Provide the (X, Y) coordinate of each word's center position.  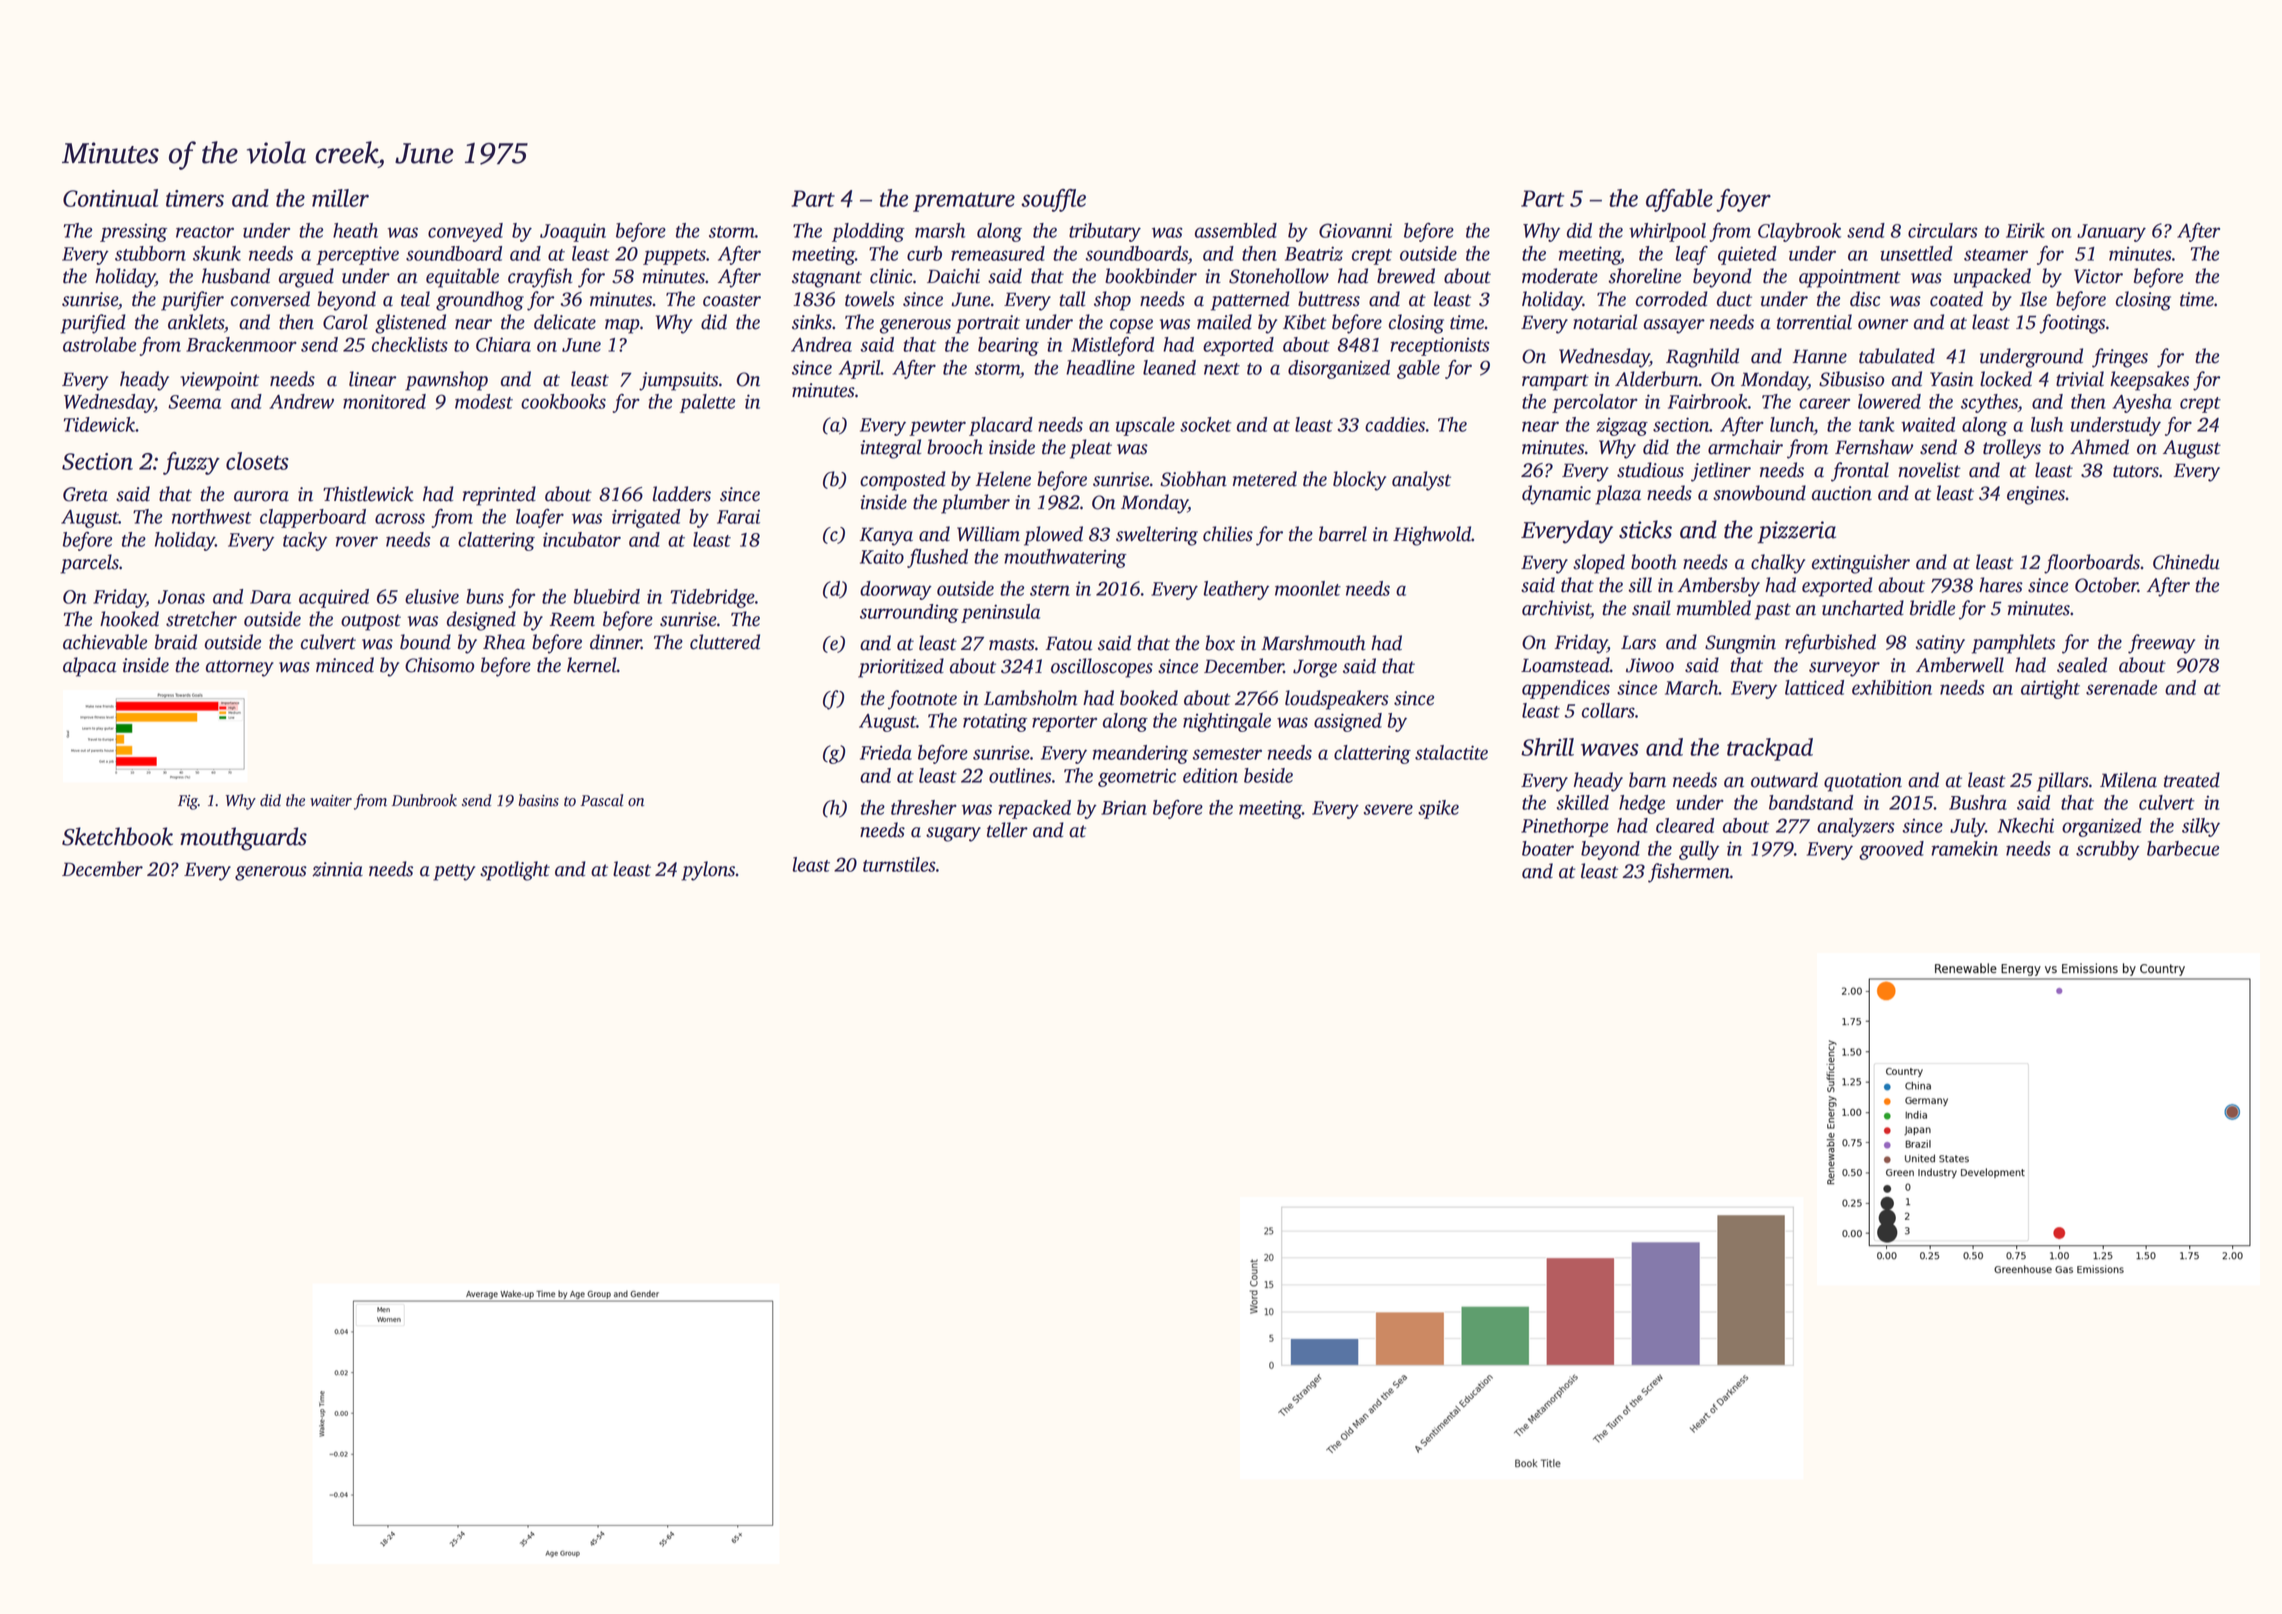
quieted (1747, 255)
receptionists (1440, 346)
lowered (1889, 401)
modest (484, 401)
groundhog (480, 301)
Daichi (953, 276)
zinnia (337, 869)
